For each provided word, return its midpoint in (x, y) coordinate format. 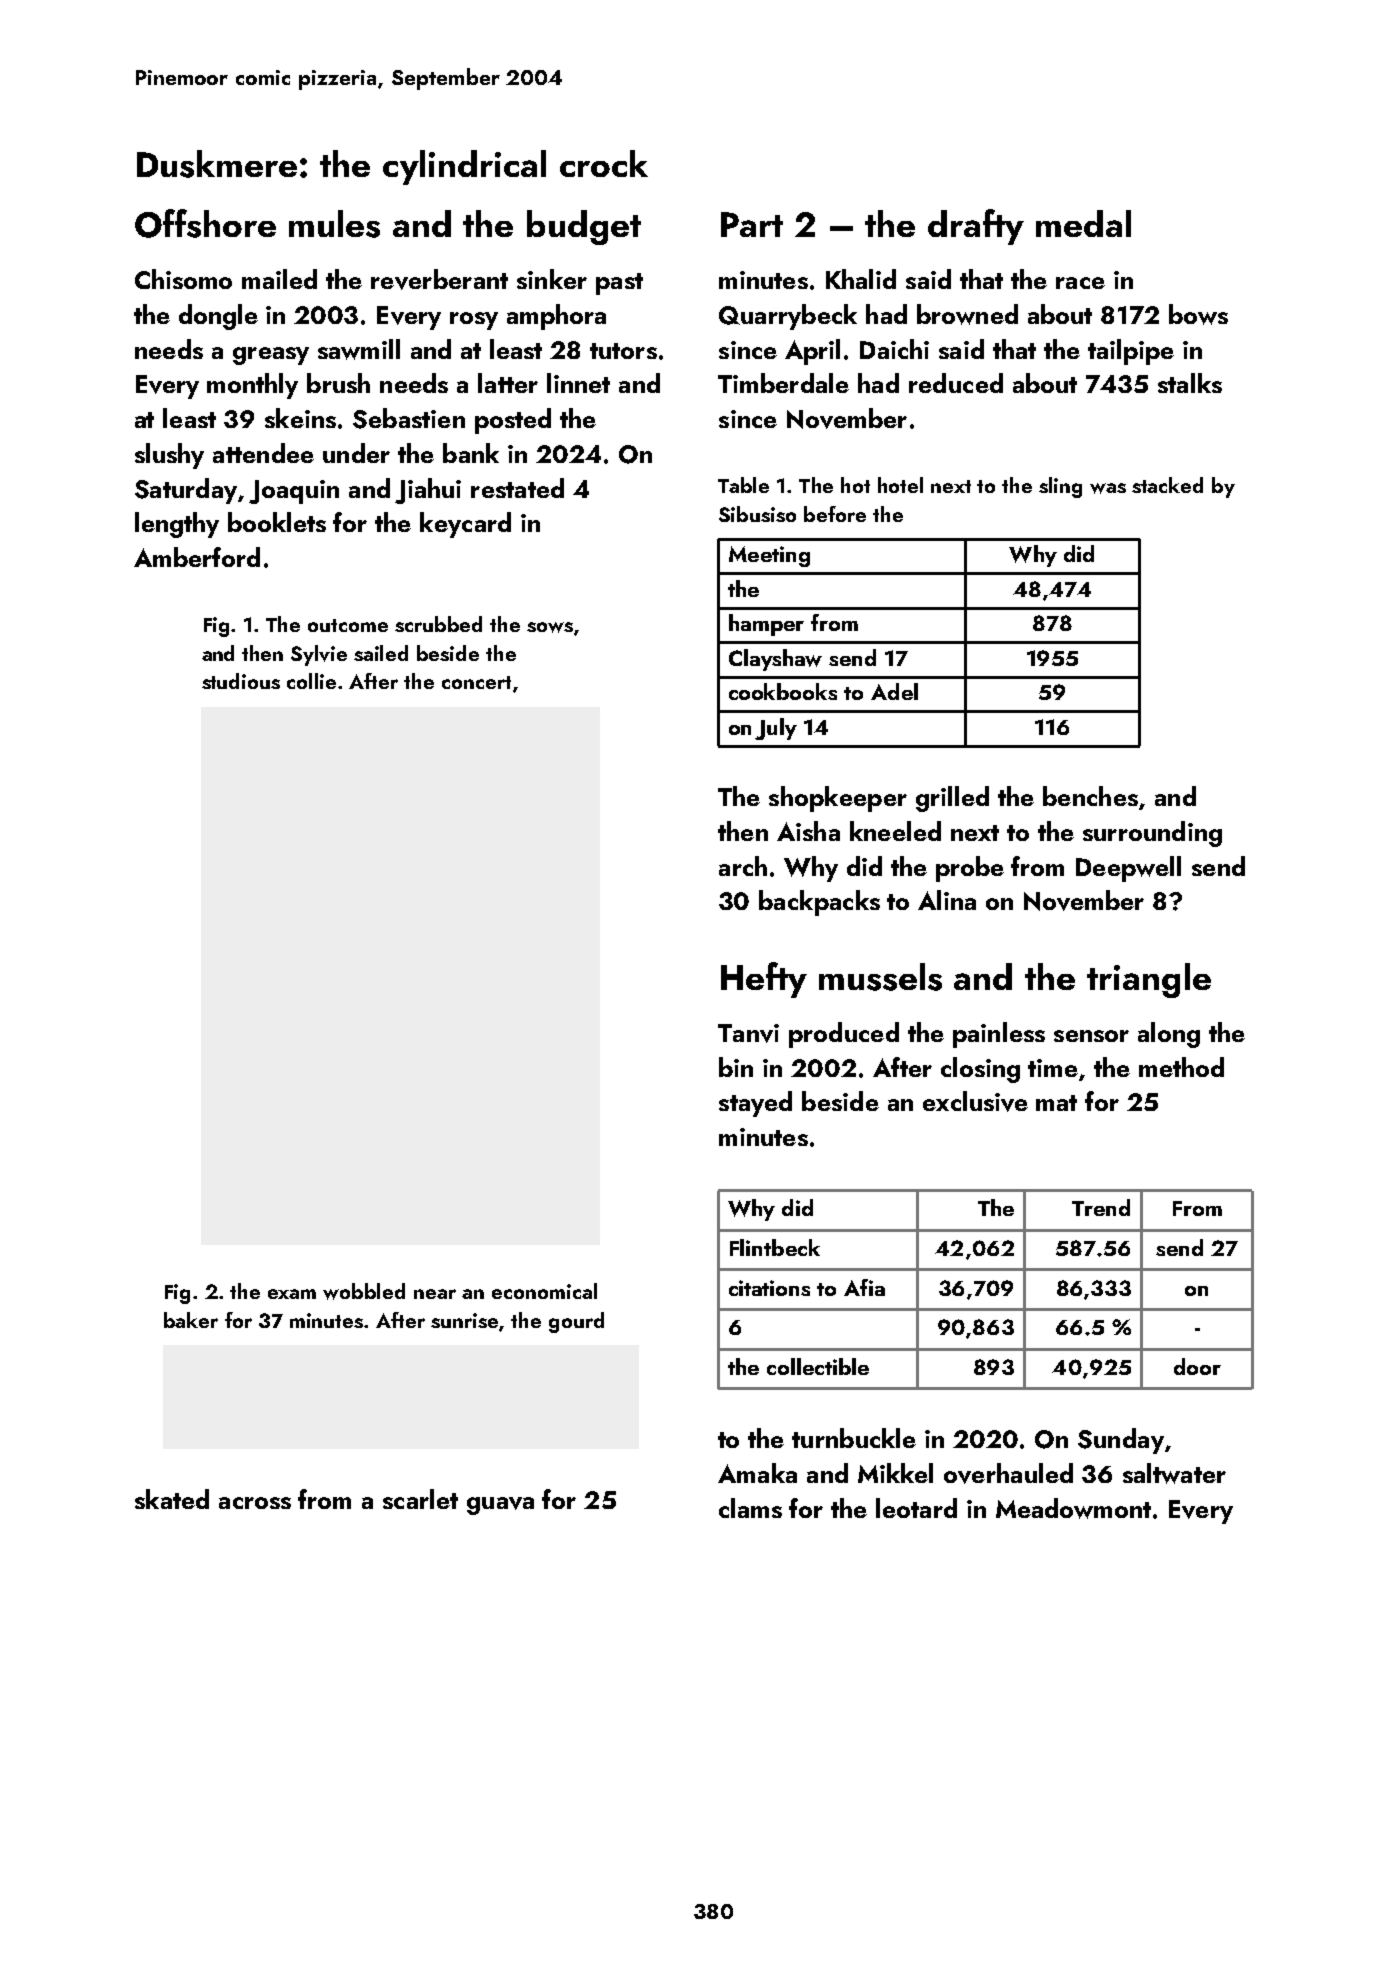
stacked (1167, 485)
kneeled (895, 831)
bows (1198, 314)
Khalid (861, 279)
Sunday (1121, 1441)
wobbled (364, 1291)
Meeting (769, 556)
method (1181, 1067)
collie (311, 681)
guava (500, 1506)
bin (736, 1067)
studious (241, 681)
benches (1090, 796)
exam (292, 1294)
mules (334, 224)
